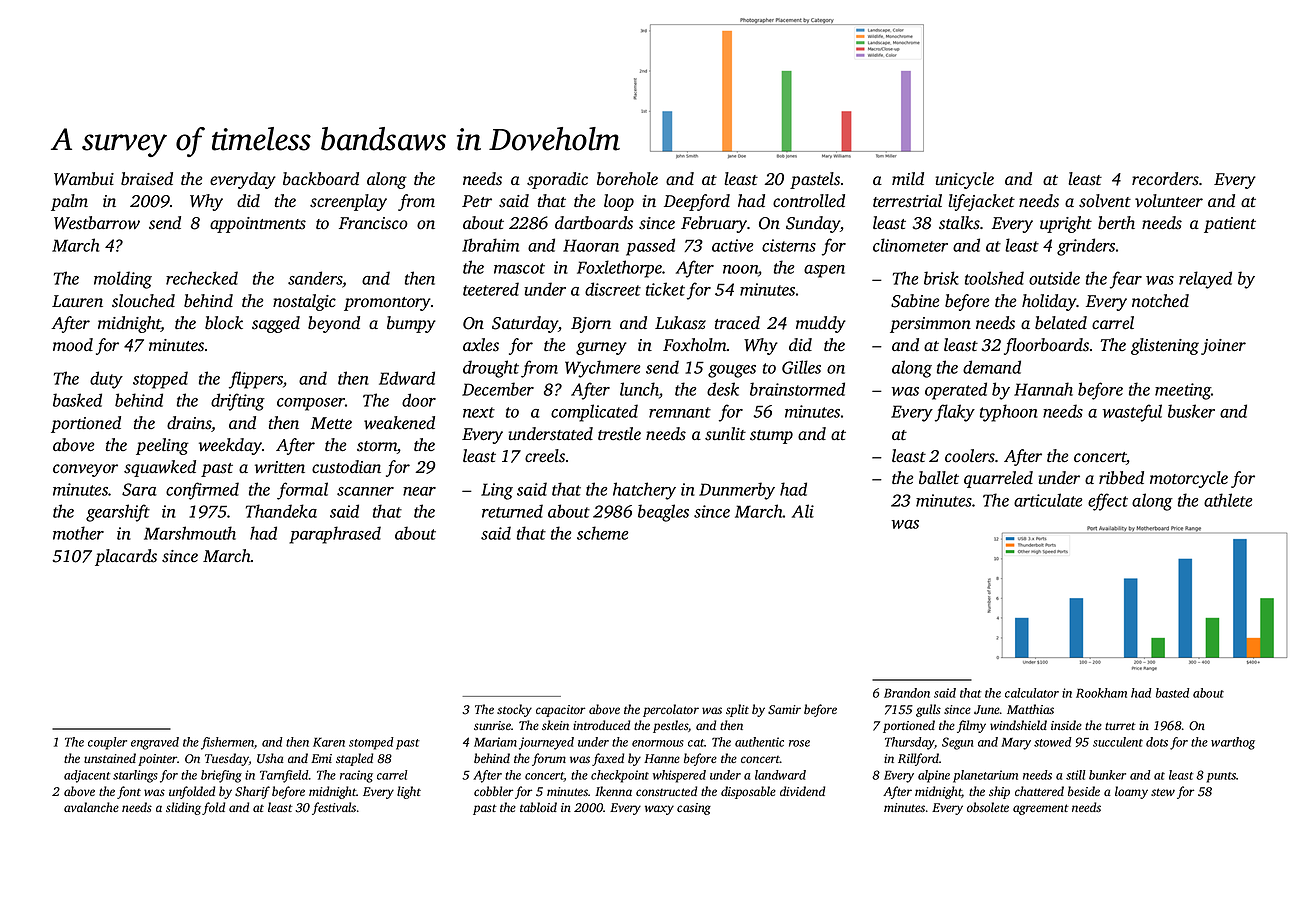 This page has height=924, width=1308. Describe the element at coordinates (321, 179) in the page. I see `backboard` at that location.
